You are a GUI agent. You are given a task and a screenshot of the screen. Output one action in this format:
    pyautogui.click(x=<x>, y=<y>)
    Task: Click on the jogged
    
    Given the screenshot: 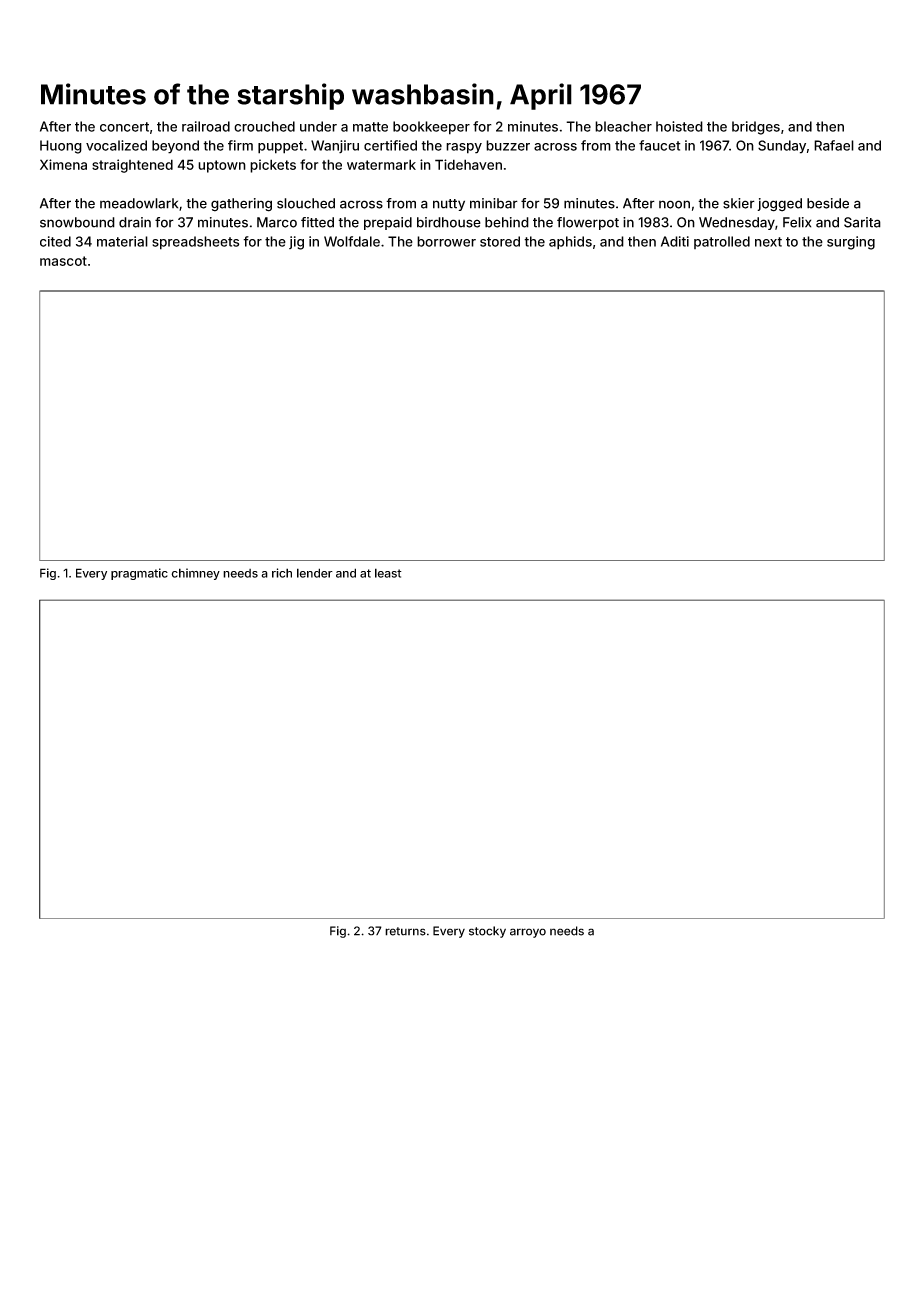 What is the action you would take?
    pyautogui.click(x=779, y=205)
